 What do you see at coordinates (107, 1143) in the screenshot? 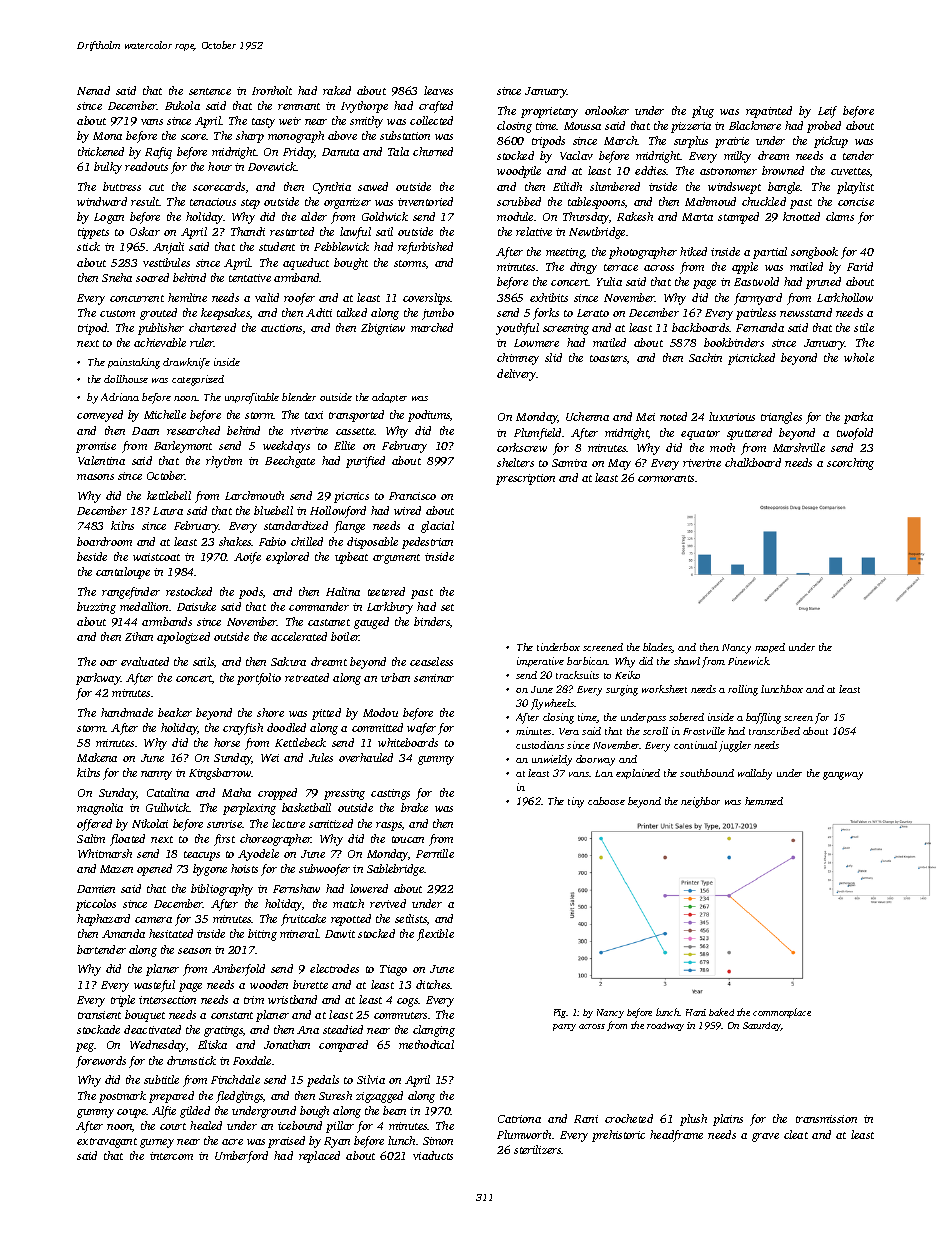
I see `extravagant` at bounding box center [107, 1143].
